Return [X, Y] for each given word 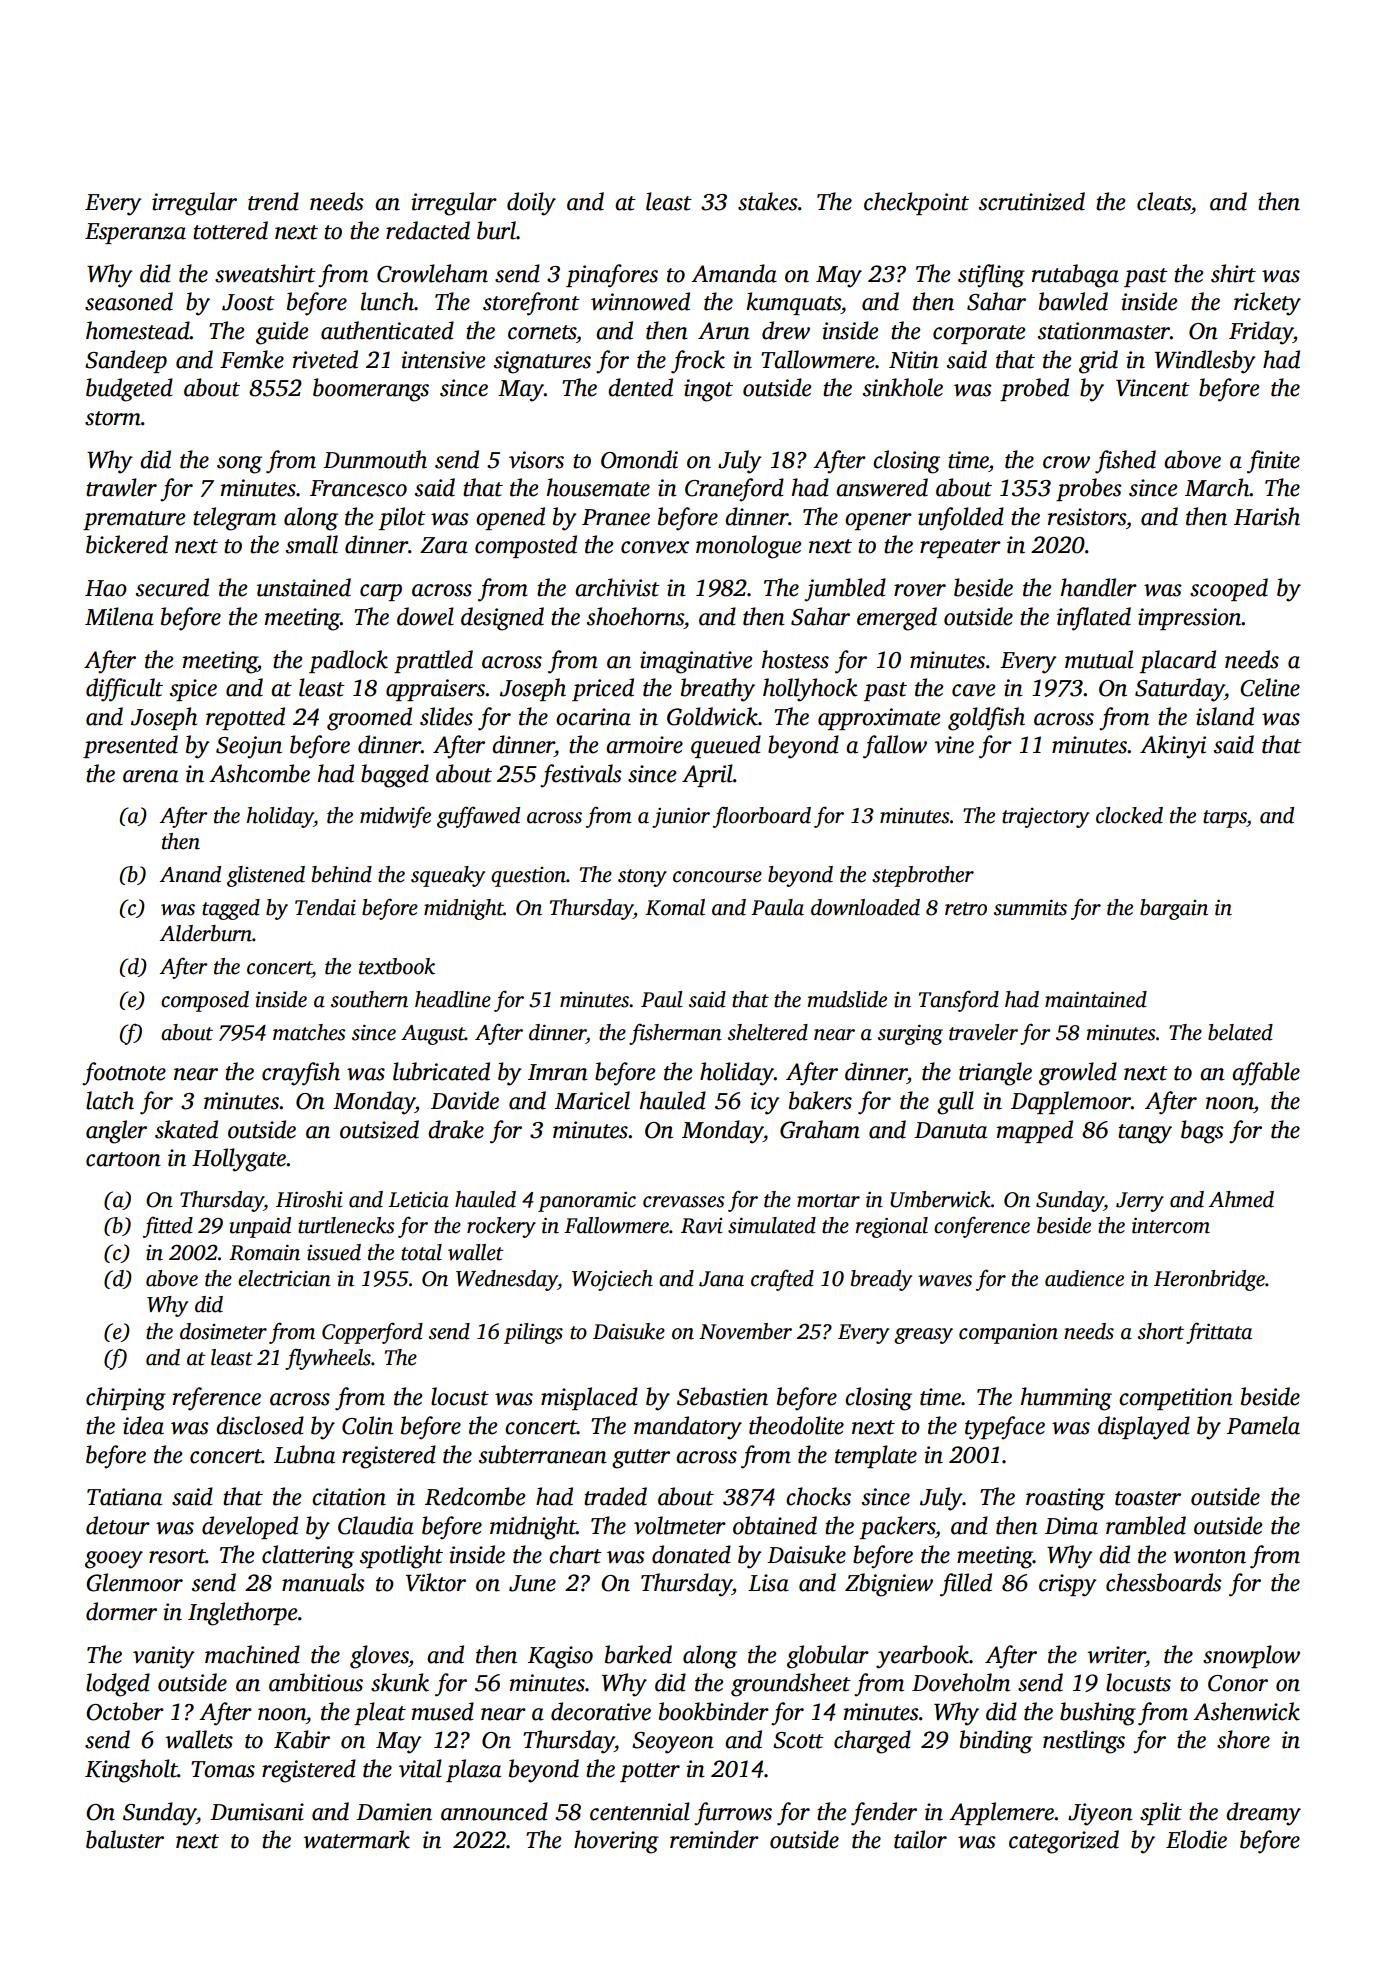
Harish [1267, 516]
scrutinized [1032, 201]
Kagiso [560, 1657]
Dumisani [257, 1812]
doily [531, 204]
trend [273, 201]
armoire [644, 745]
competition [1176, 1399]
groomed [369, 719]
